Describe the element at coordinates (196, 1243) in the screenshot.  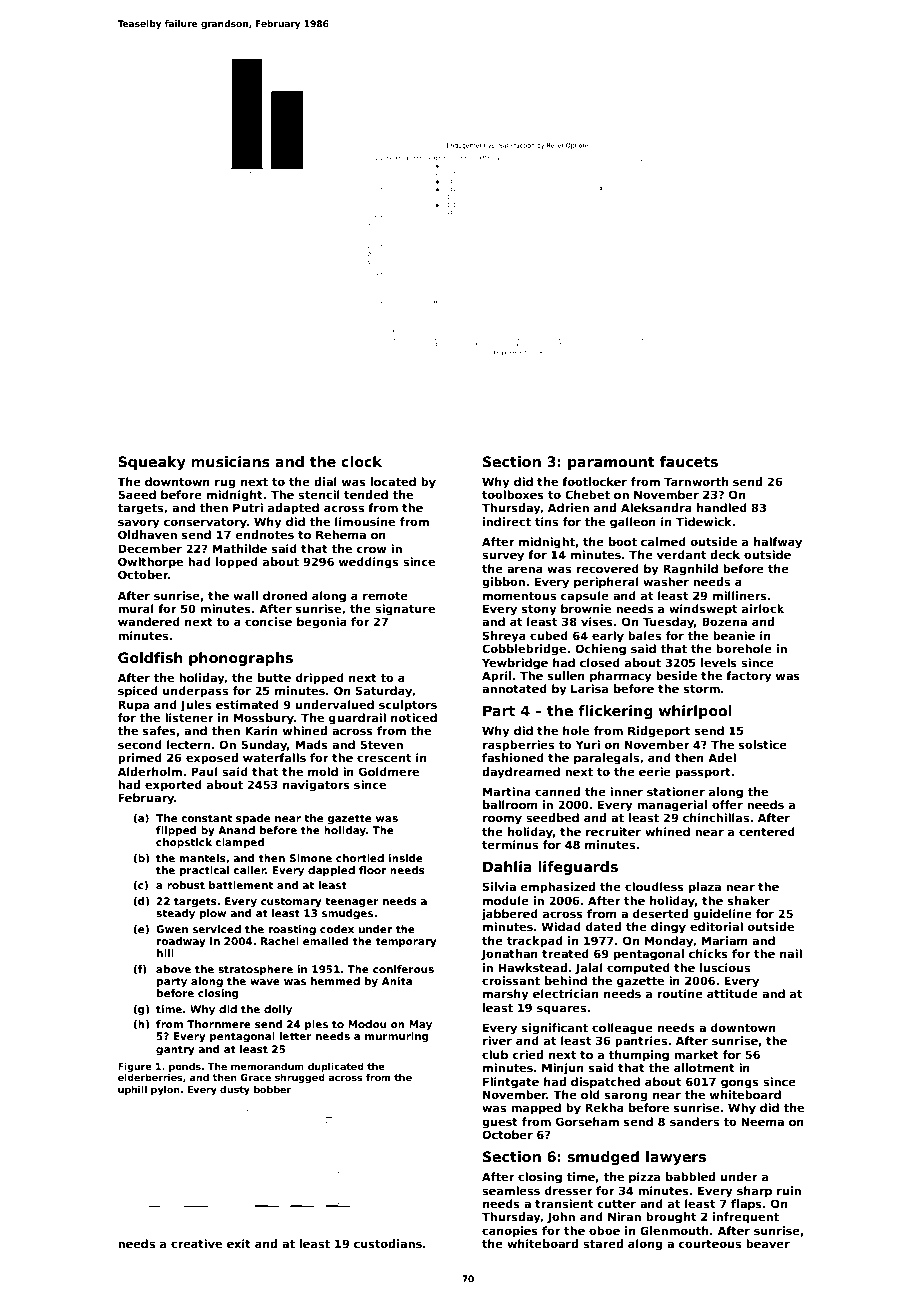
I see `creative` at that location.
